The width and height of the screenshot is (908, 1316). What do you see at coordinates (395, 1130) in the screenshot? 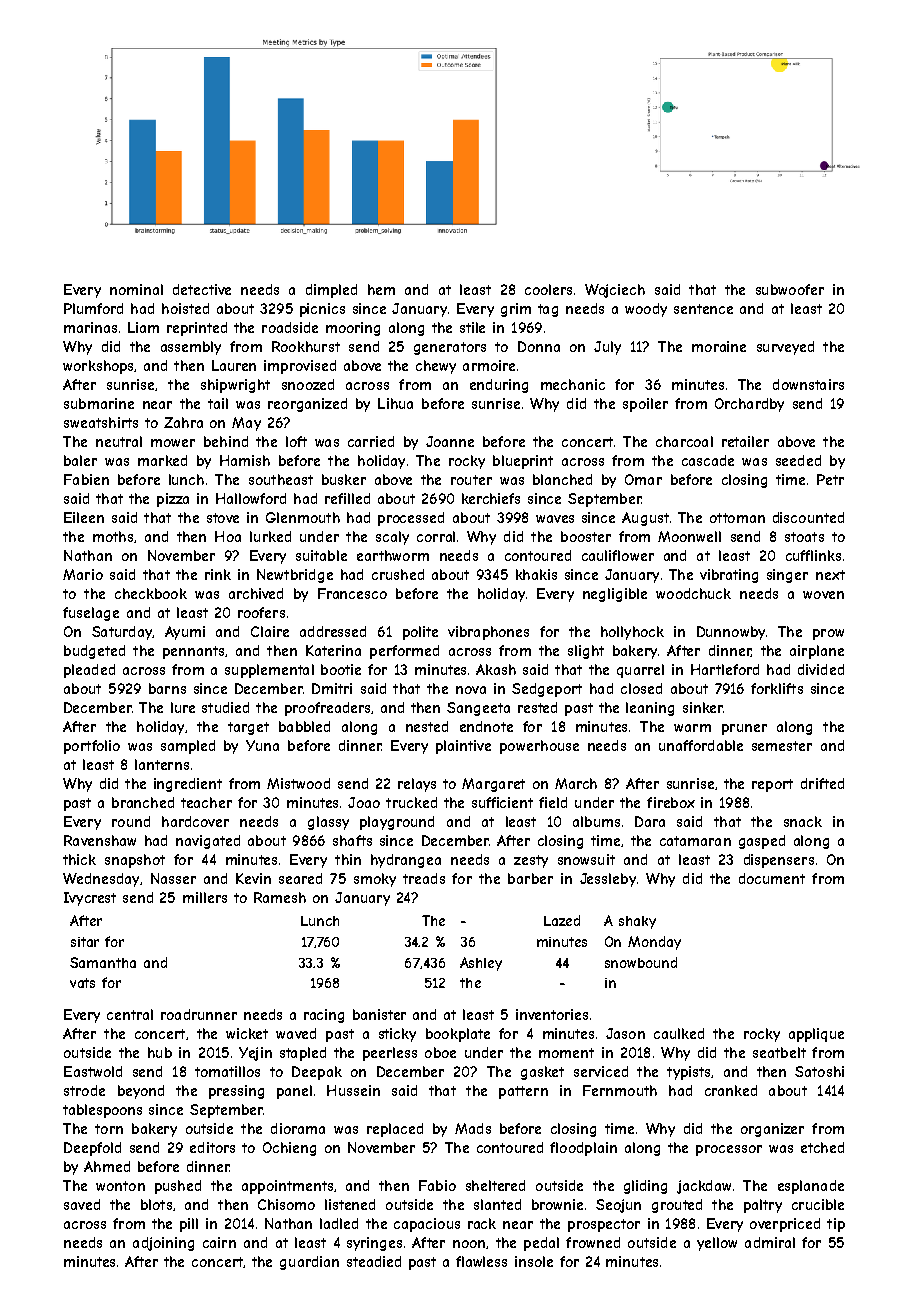
I see `replaced` at bounding box center [395, 1130].
